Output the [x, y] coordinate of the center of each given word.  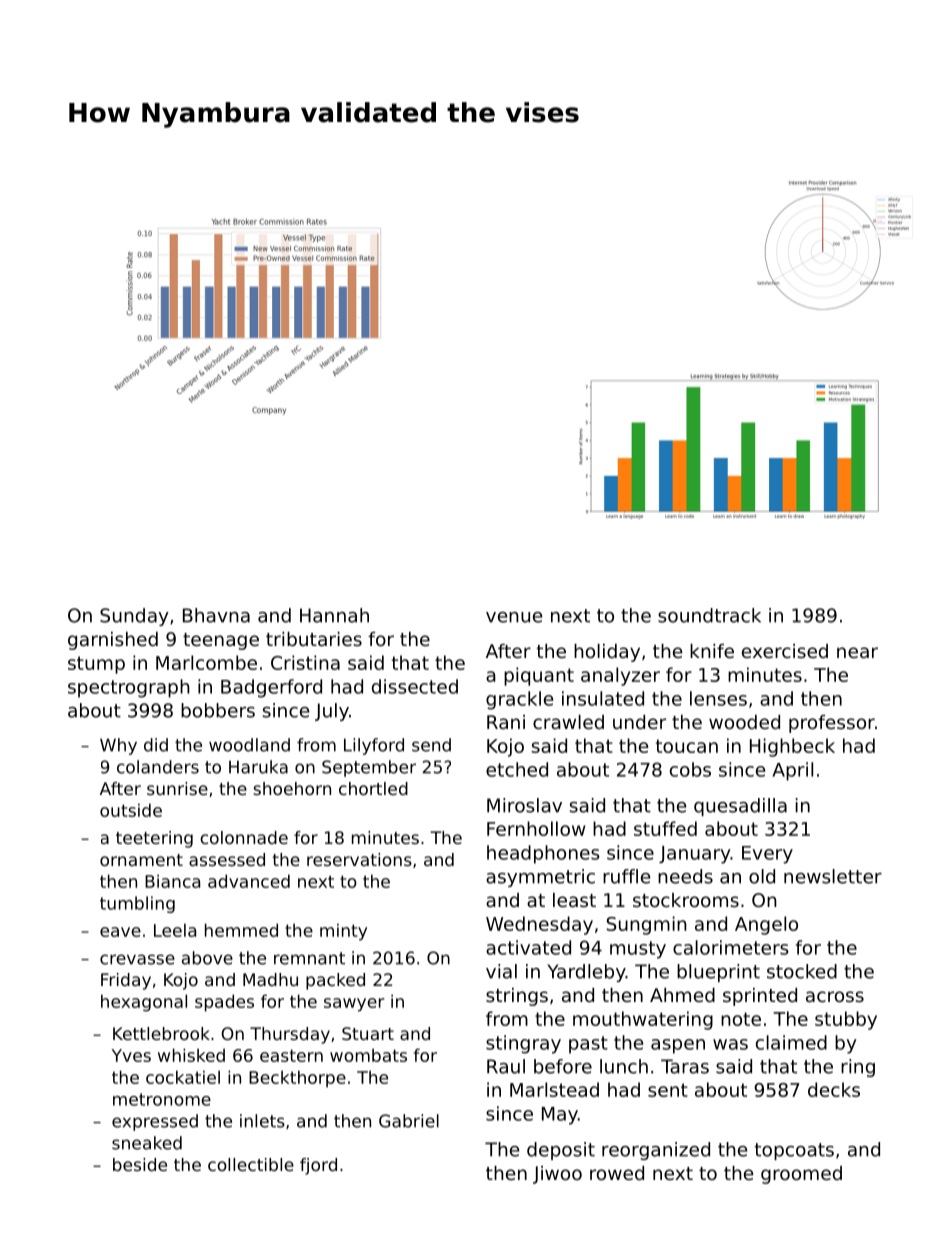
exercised [785, 651]
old [762, 876]
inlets [262, 1121]
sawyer [354, 1005]
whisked [191, 1055]
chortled [373, 788]
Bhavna [216, 615]
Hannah [334, 615]
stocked [802, 971]
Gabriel [409, 1121]
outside [131, 810]
